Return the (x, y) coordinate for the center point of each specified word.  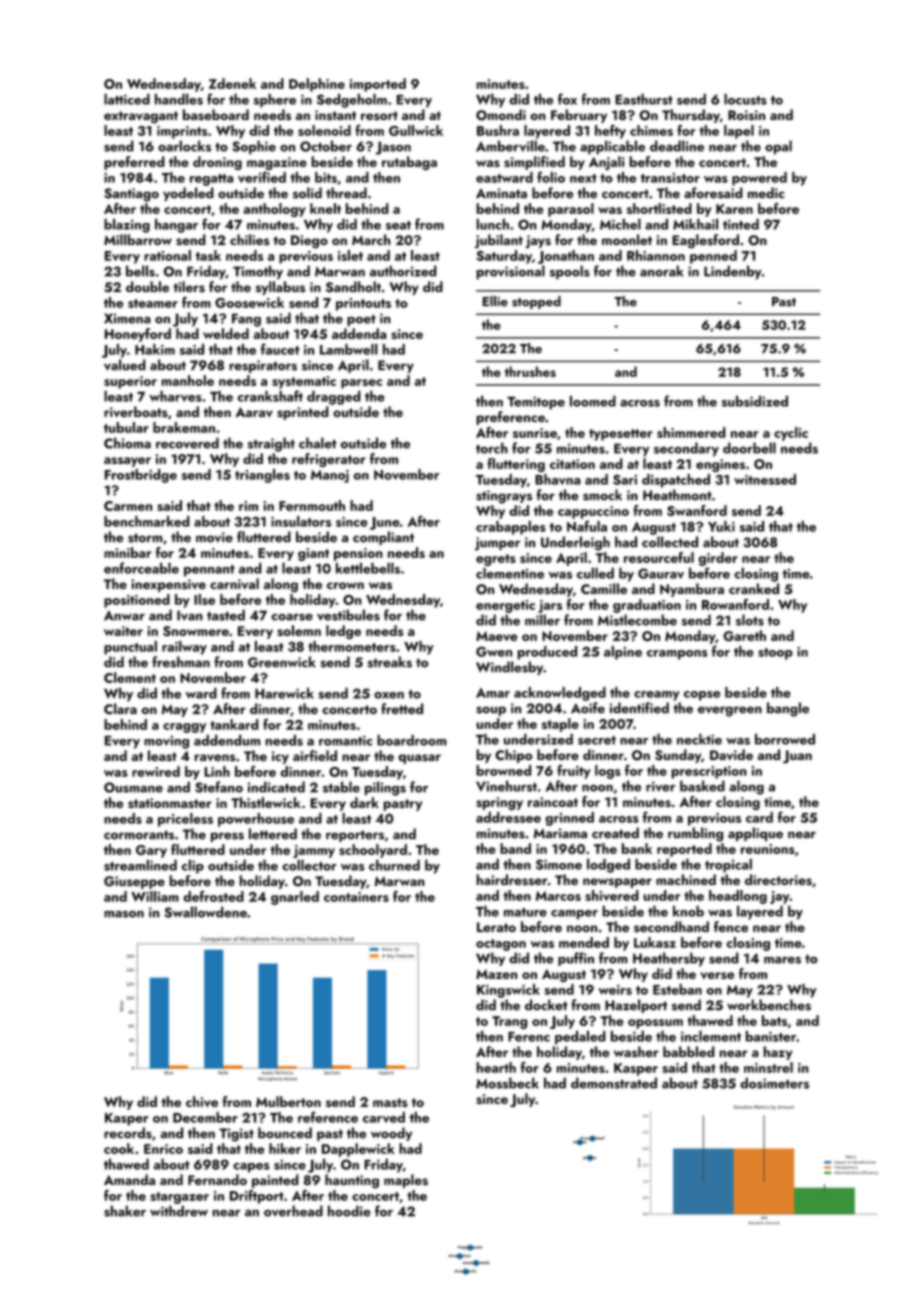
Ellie (495, 301)
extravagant (141, 117)
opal (778, 147)
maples (406, 1181)
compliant (383, 538)
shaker (125, 1211)
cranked (754, 588)
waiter (123, 631)
